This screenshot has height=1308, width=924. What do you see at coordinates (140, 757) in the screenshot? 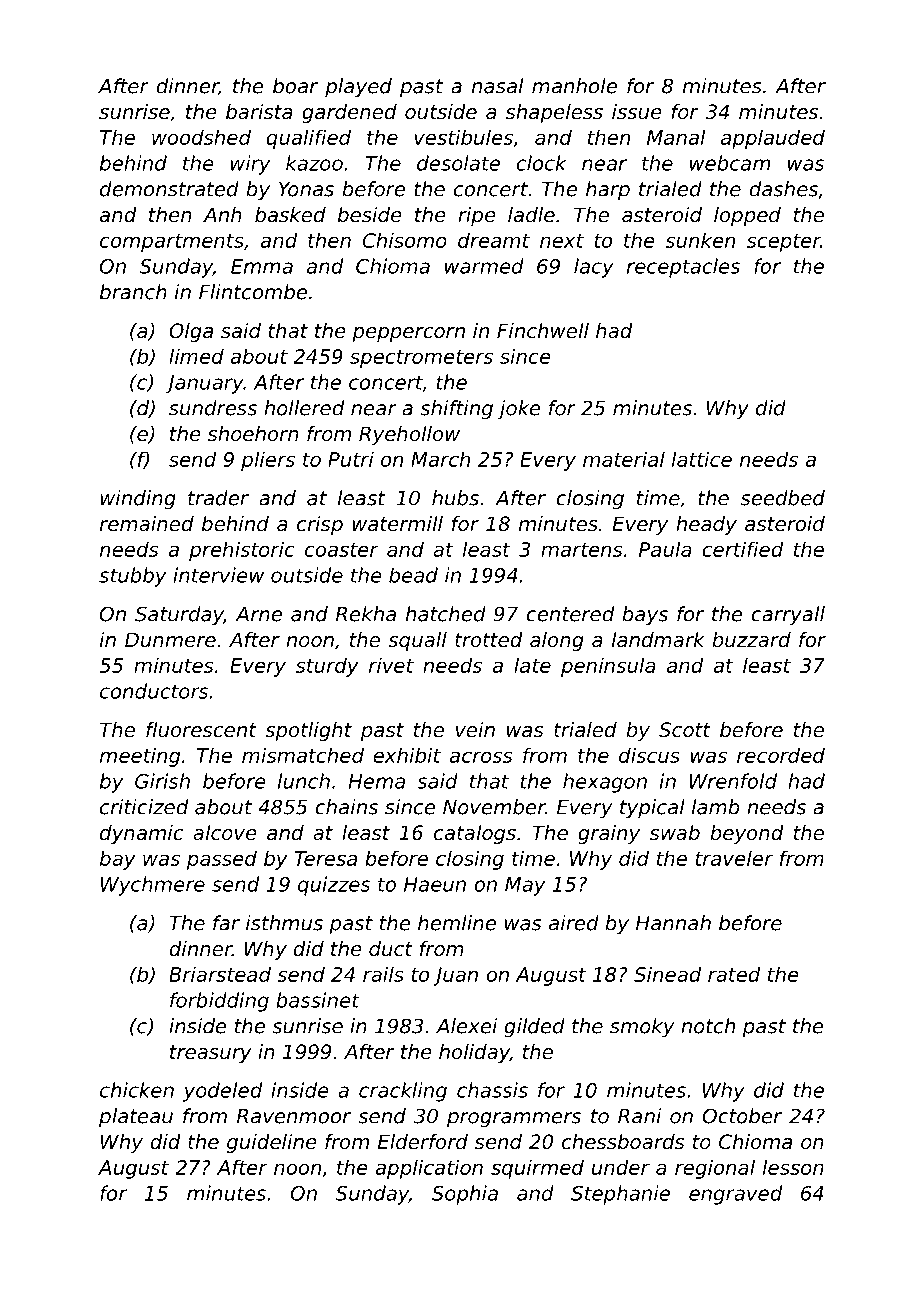
I see `meeting` at bounding box center [140, 757].
